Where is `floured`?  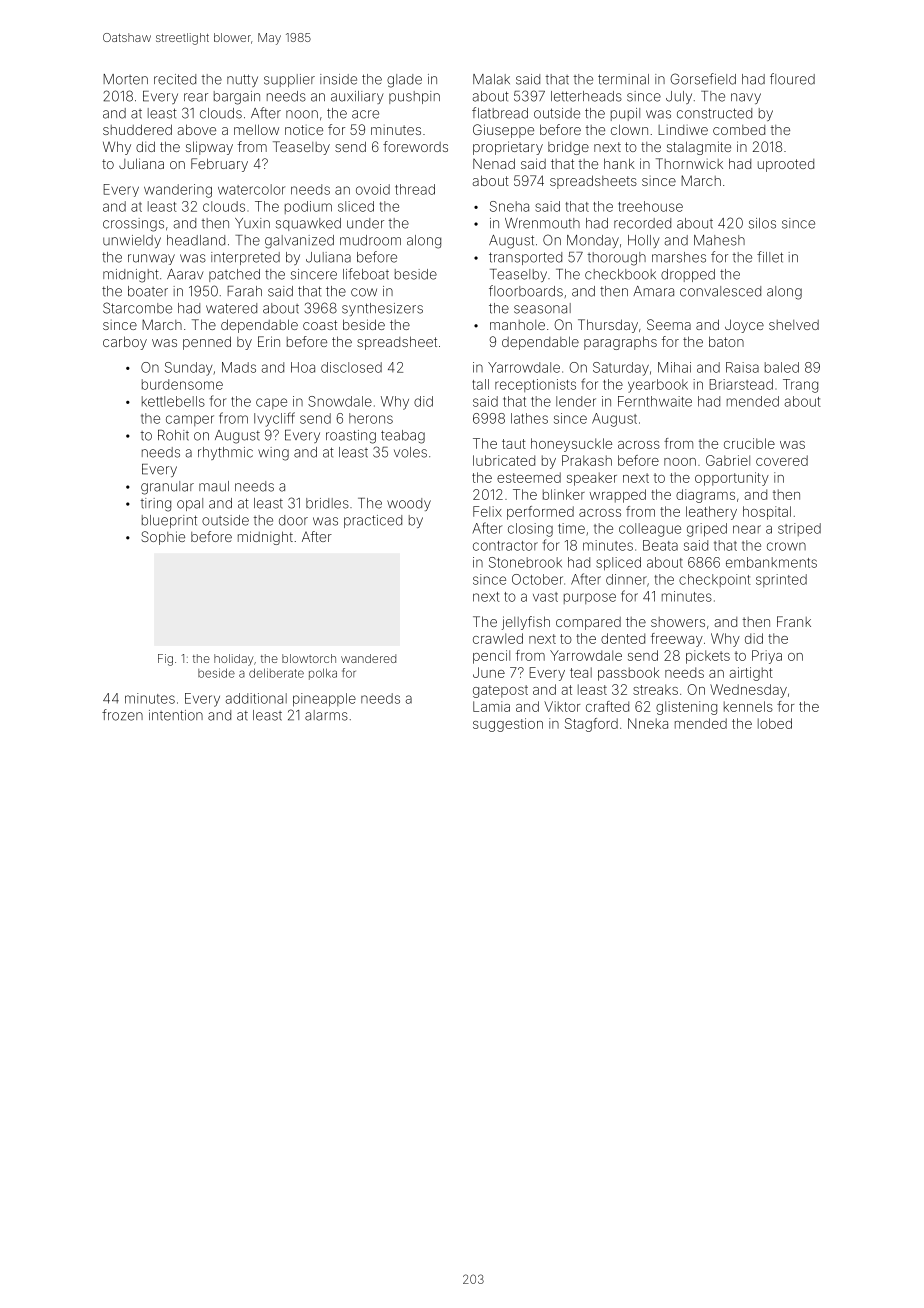
floured is located at coordinates (792, 79).
